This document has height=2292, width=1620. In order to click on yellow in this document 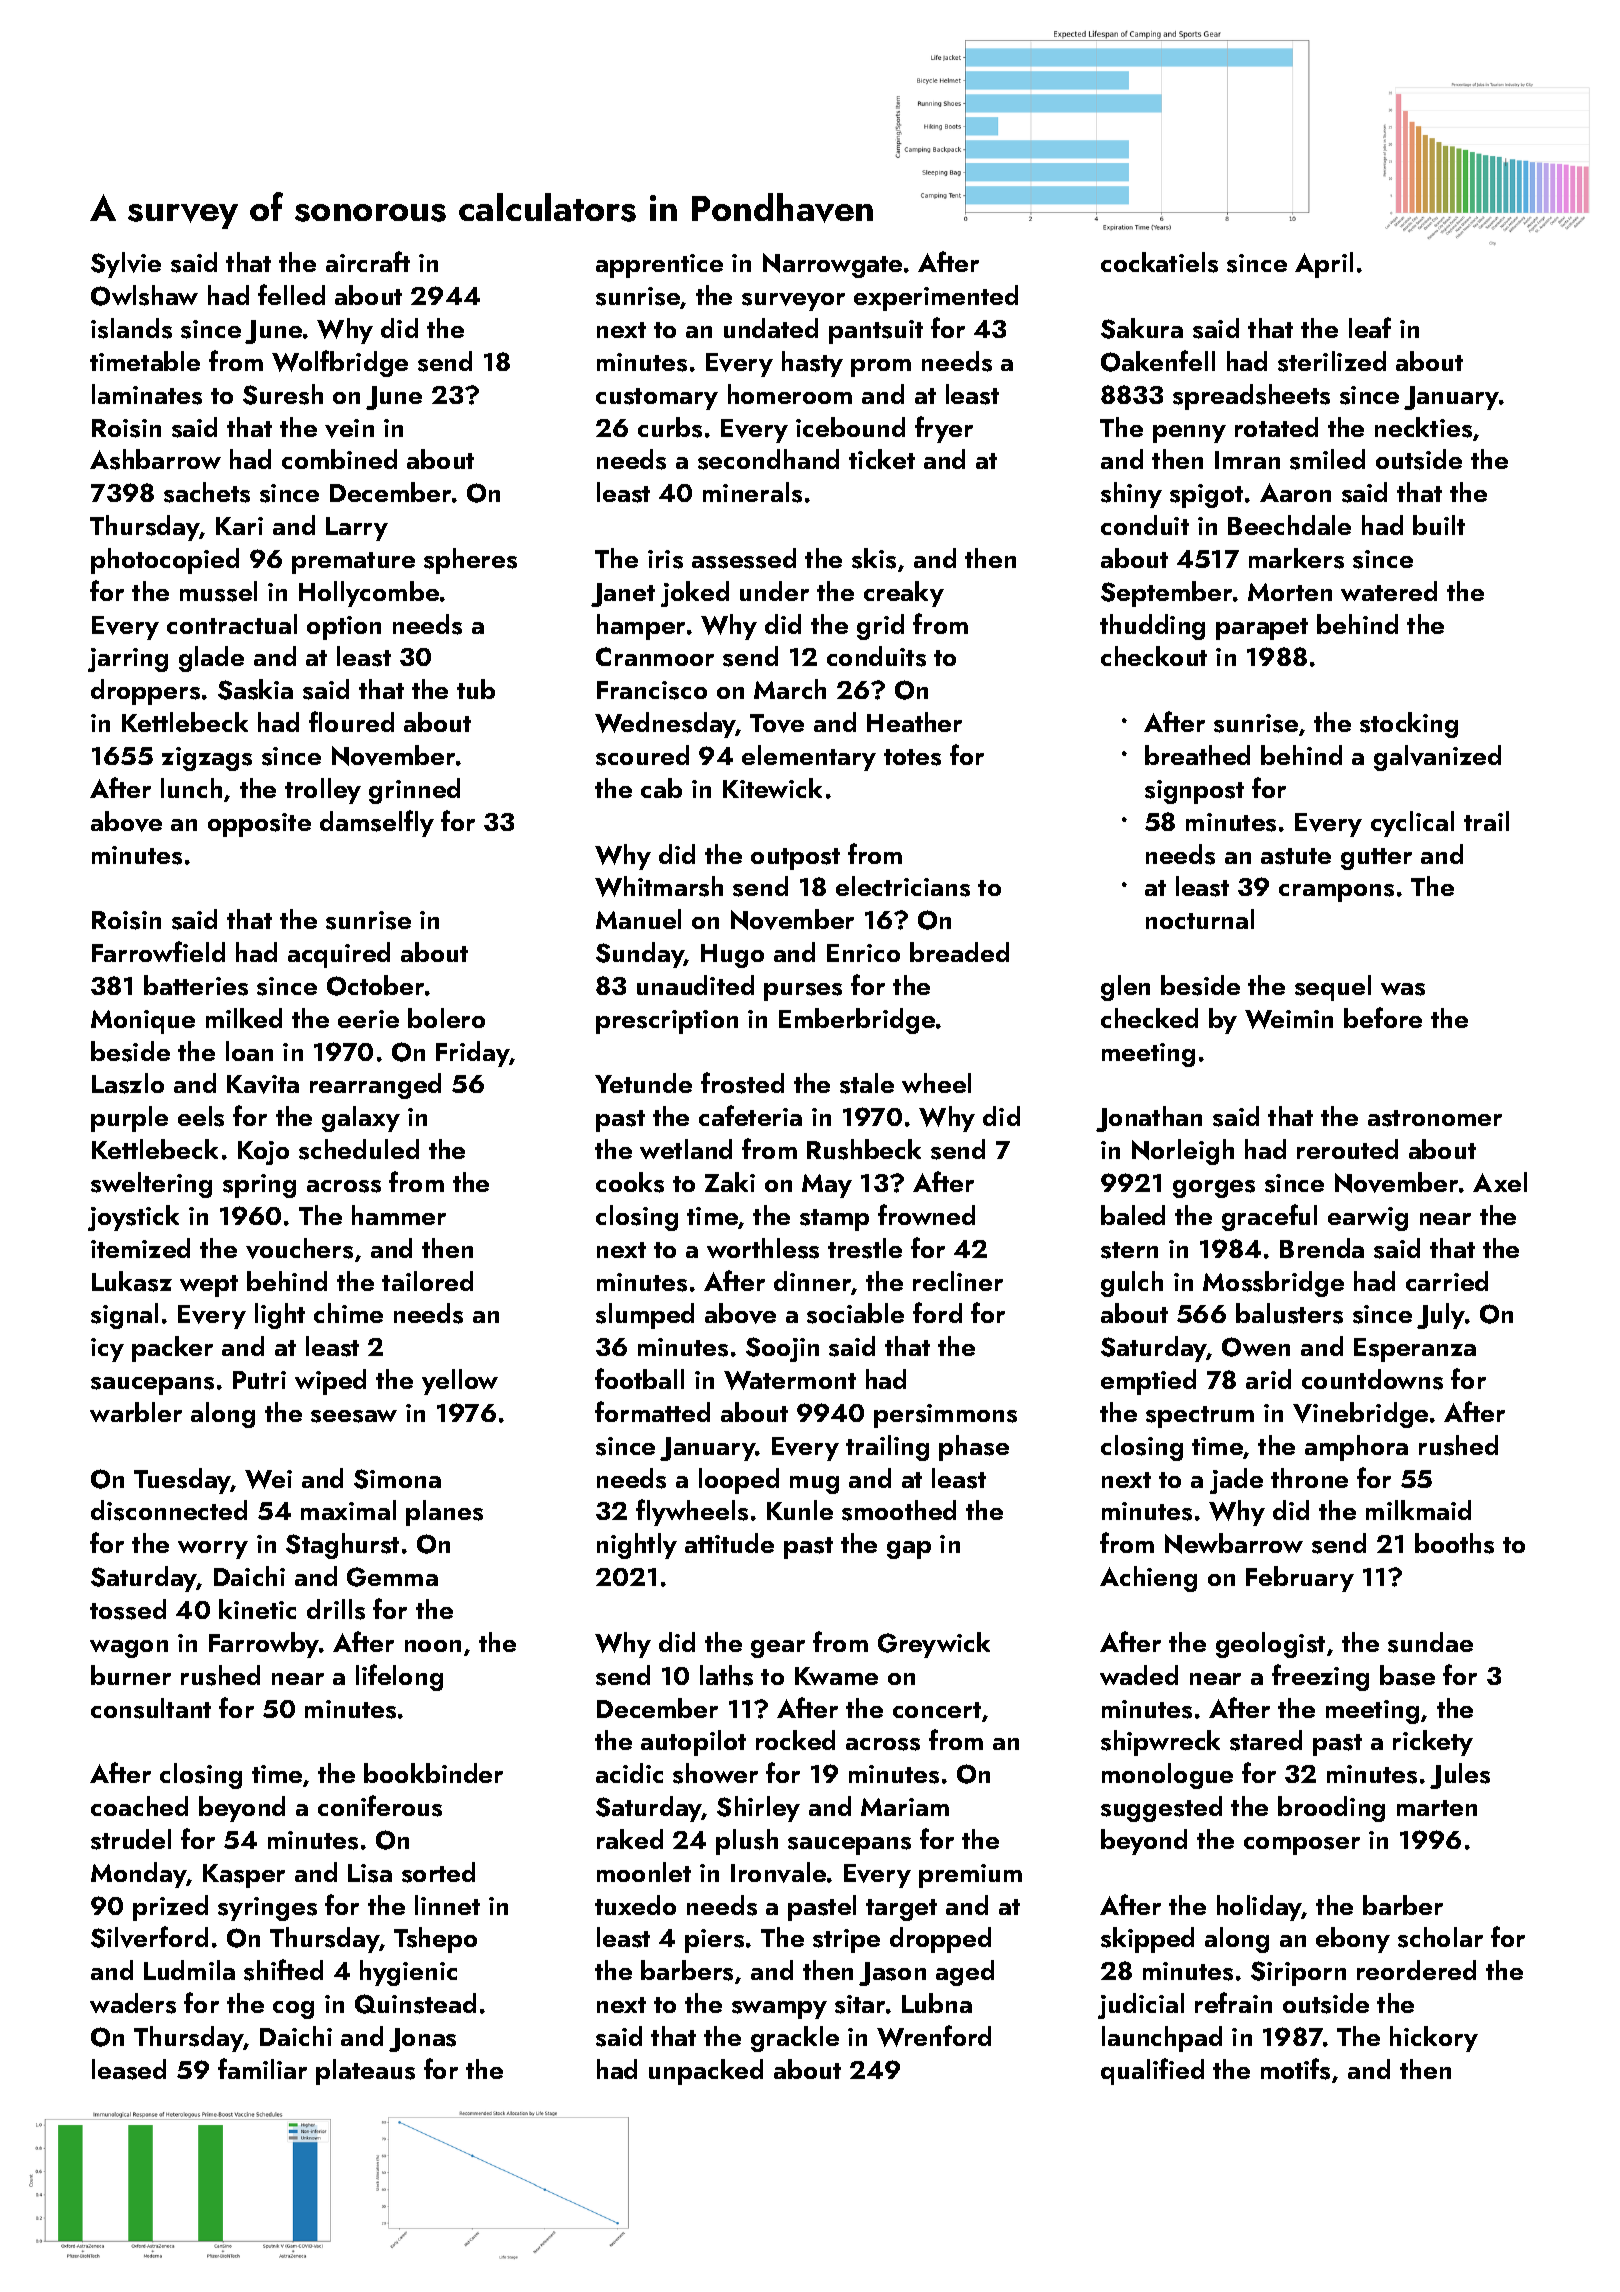, I will do `click(460, 1382)`.
